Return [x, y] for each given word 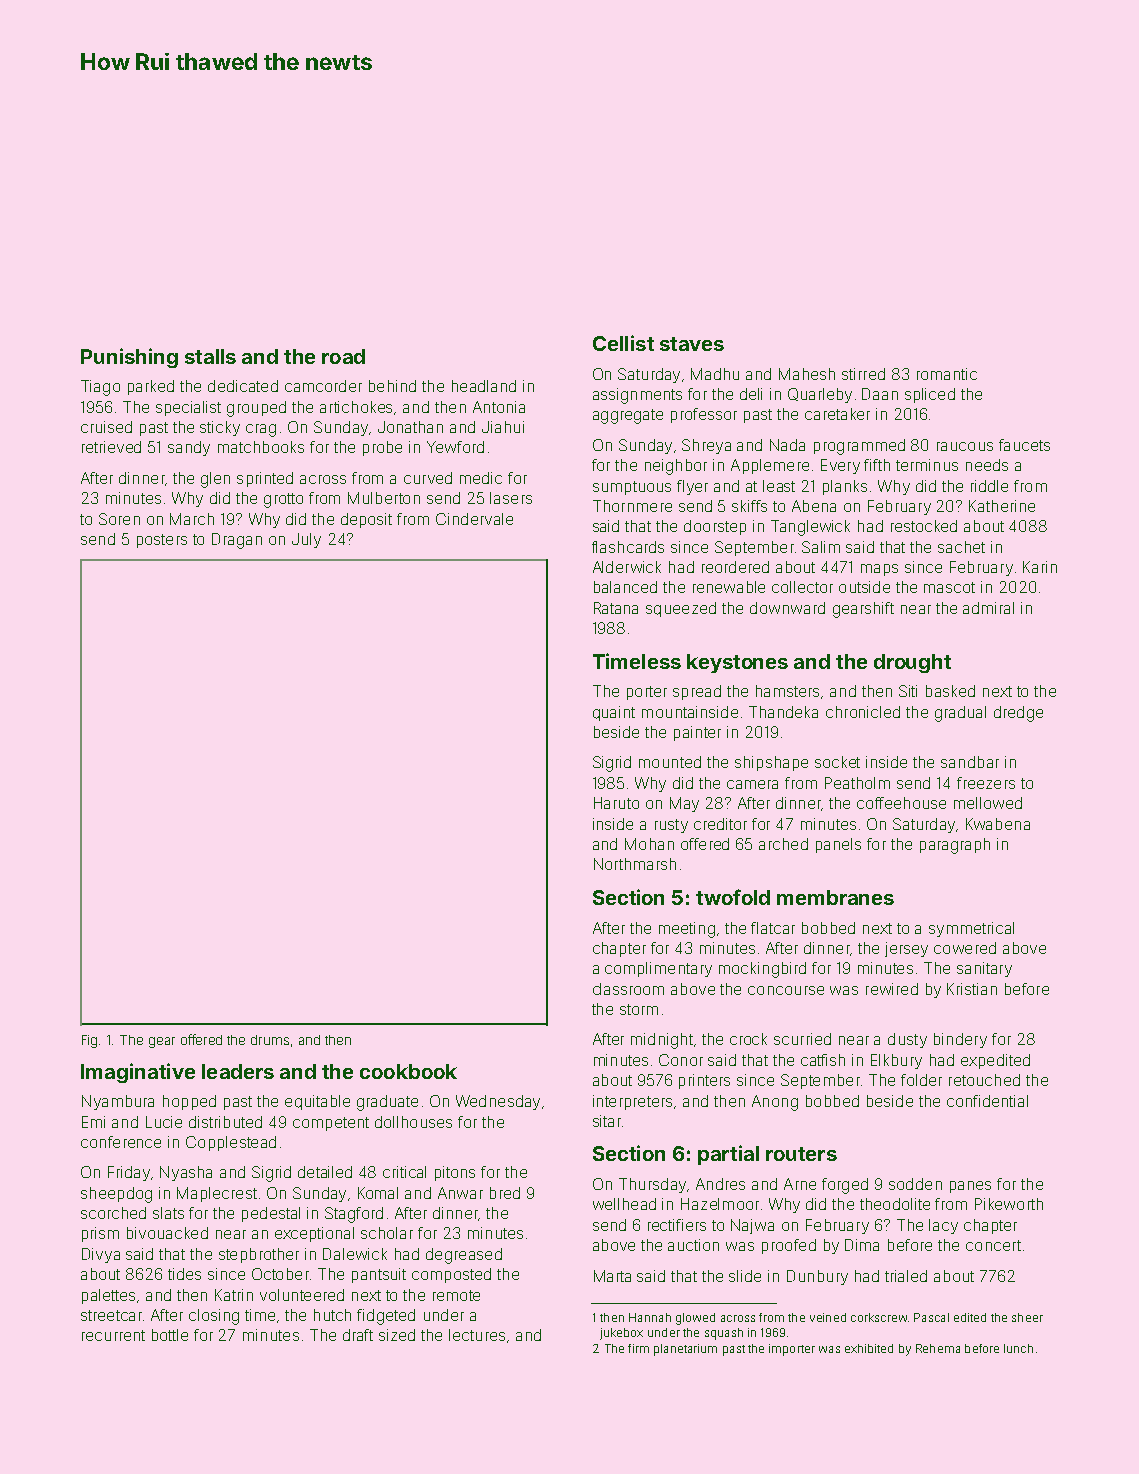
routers [801, 1154]
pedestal [271, 1214]
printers [704, 1081]
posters [162, 541]
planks [845, 487]
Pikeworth [1009, 1204]
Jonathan [410, 427]
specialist [188, 408]
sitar [607, 1121]
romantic [947, 374]
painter [697, 733]
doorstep [715, 527]
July [306, 540]
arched [783, 844]
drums [270, 1040]
